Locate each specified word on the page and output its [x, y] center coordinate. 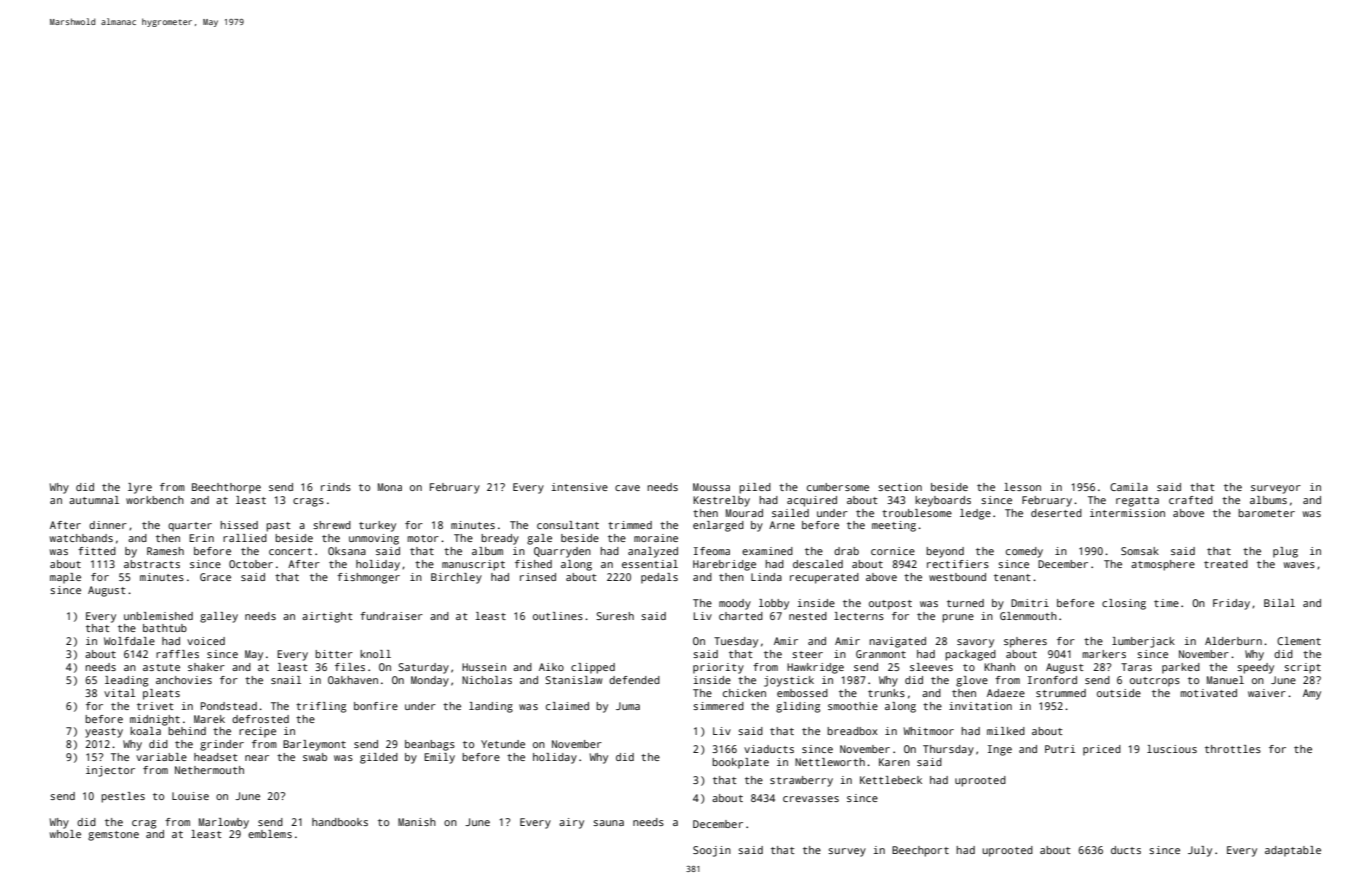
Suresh [615, 616]
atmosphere [1163, 565]
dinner [108, 525]
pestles [123, 797]
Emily [439, 758]
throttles [1233, 749]
